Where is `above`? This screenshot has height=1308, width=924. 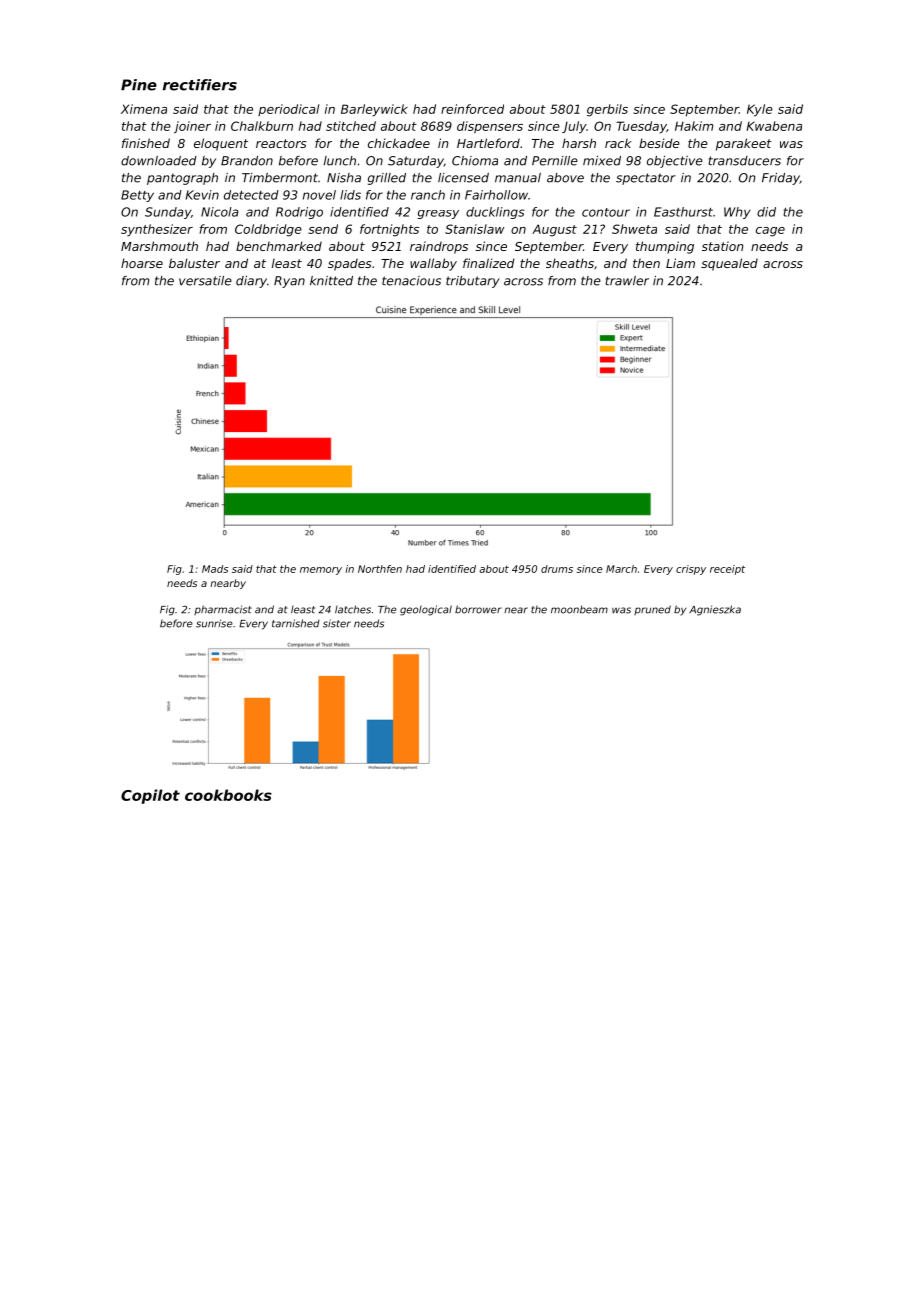 above is located at coordinates (565, 178).
